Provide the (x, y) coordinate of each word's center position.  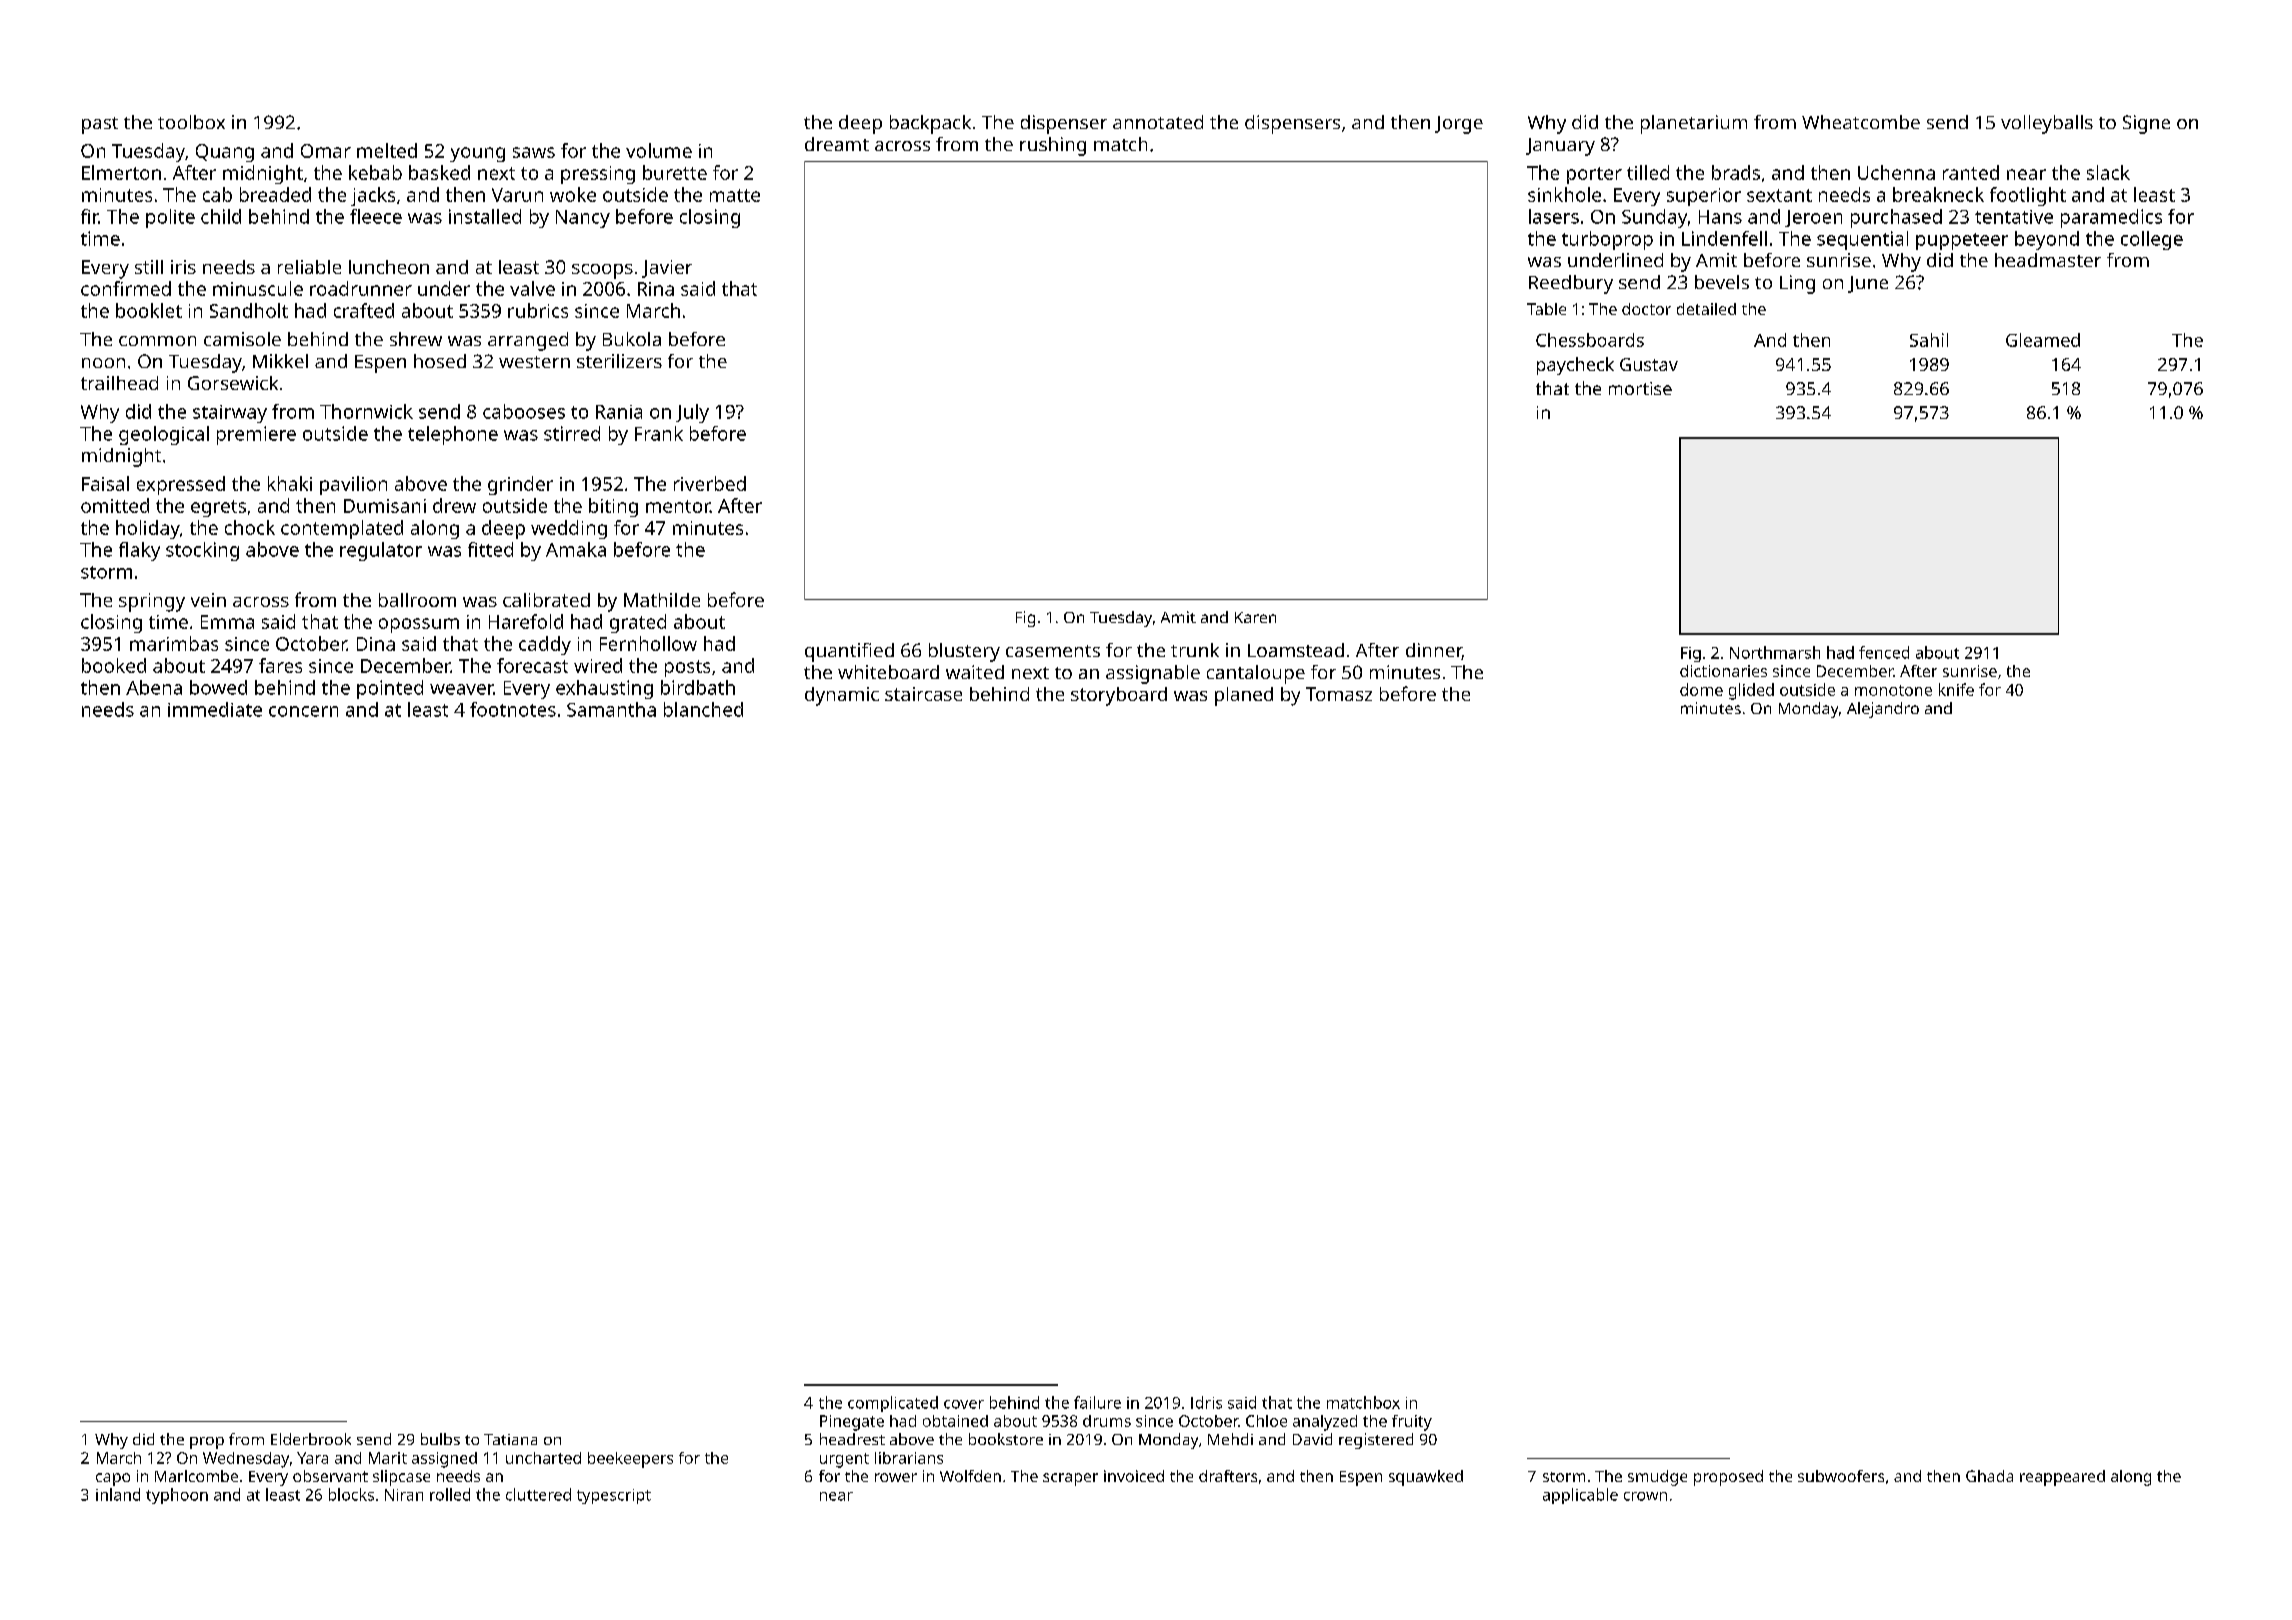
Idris (1206, 1402)
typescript (614, 1496)
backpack (930, 124)
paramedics (2111, 218)
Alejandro (1883, 710)
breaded (275, 194)
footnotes (513, 709)
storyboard (1119, 696)
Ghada (1989, 1476)
